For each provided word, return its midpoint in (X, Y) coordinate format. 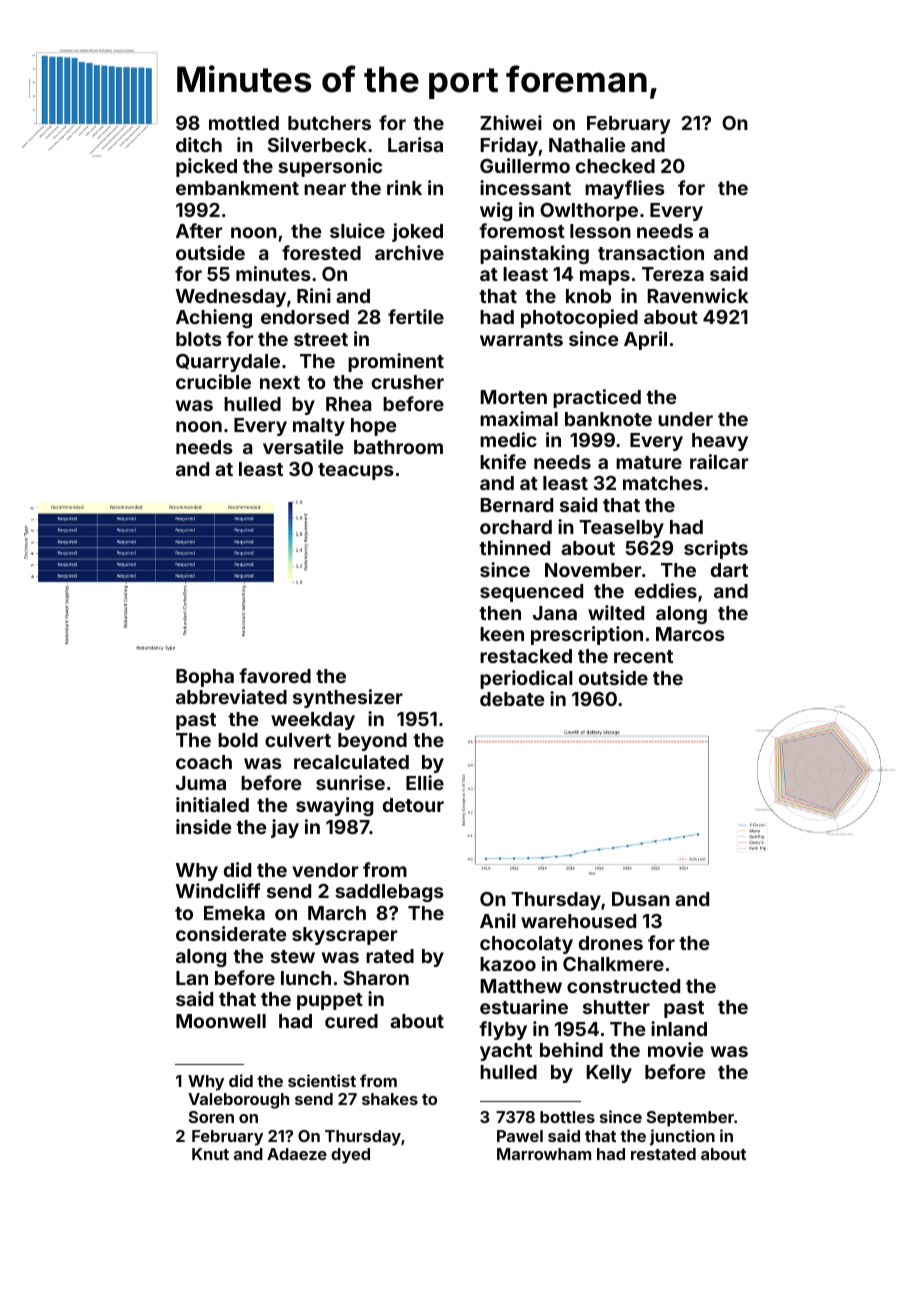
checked (615, 166)
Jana (555, 613)
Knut (210, 1154)
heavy (720, 442)
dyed (350, 1156)
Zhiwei (511, 122)
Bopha (205, 678)
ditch (199, 144)
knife (503, 461)
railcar (719, 461)
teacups (356, 471)
